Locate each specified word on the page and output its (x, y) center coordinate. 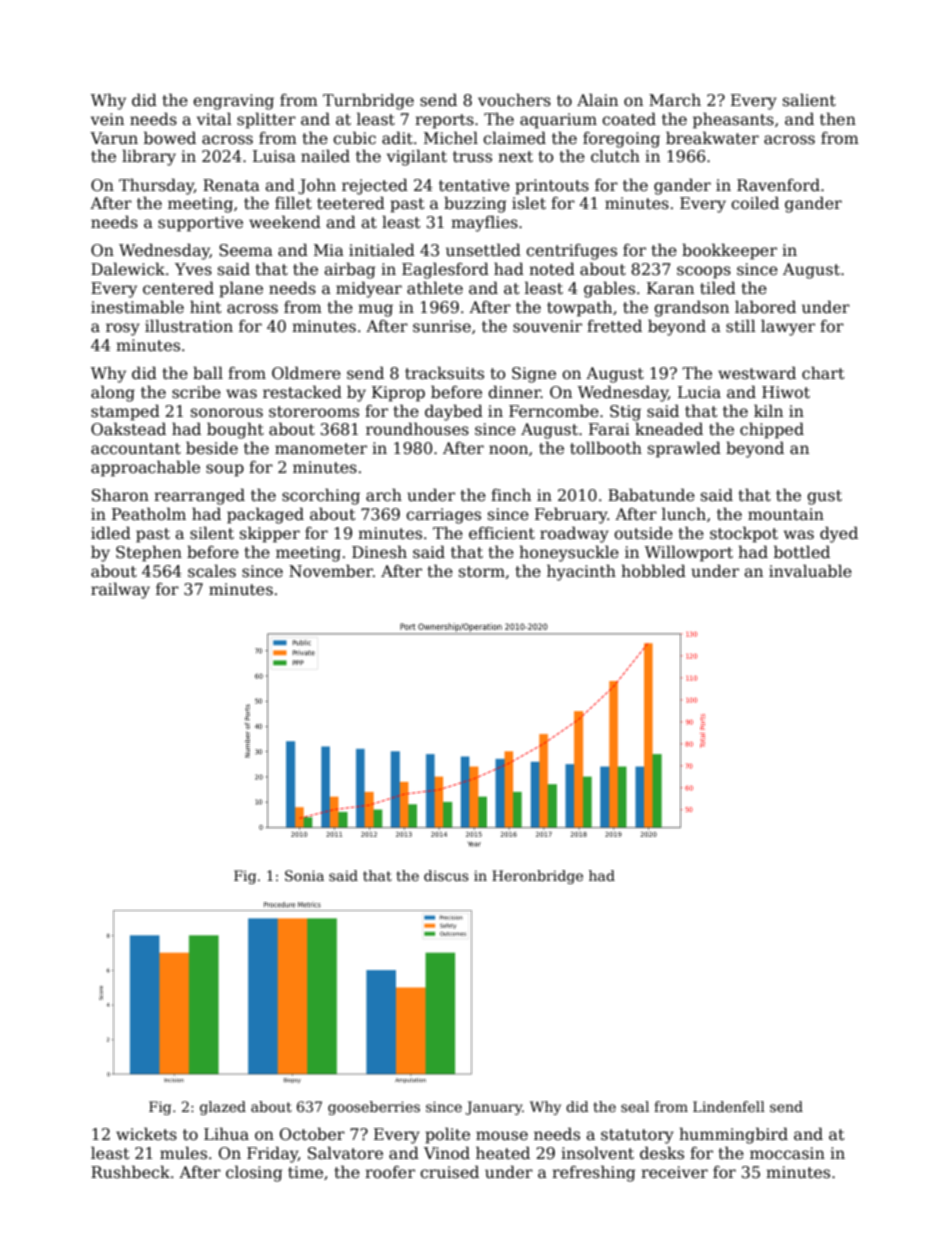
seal (635, 1106)
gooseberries (374, 1108)
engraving (233, 102)
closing (254, 1174)
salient (809, 100)
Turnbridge (368, 101)
